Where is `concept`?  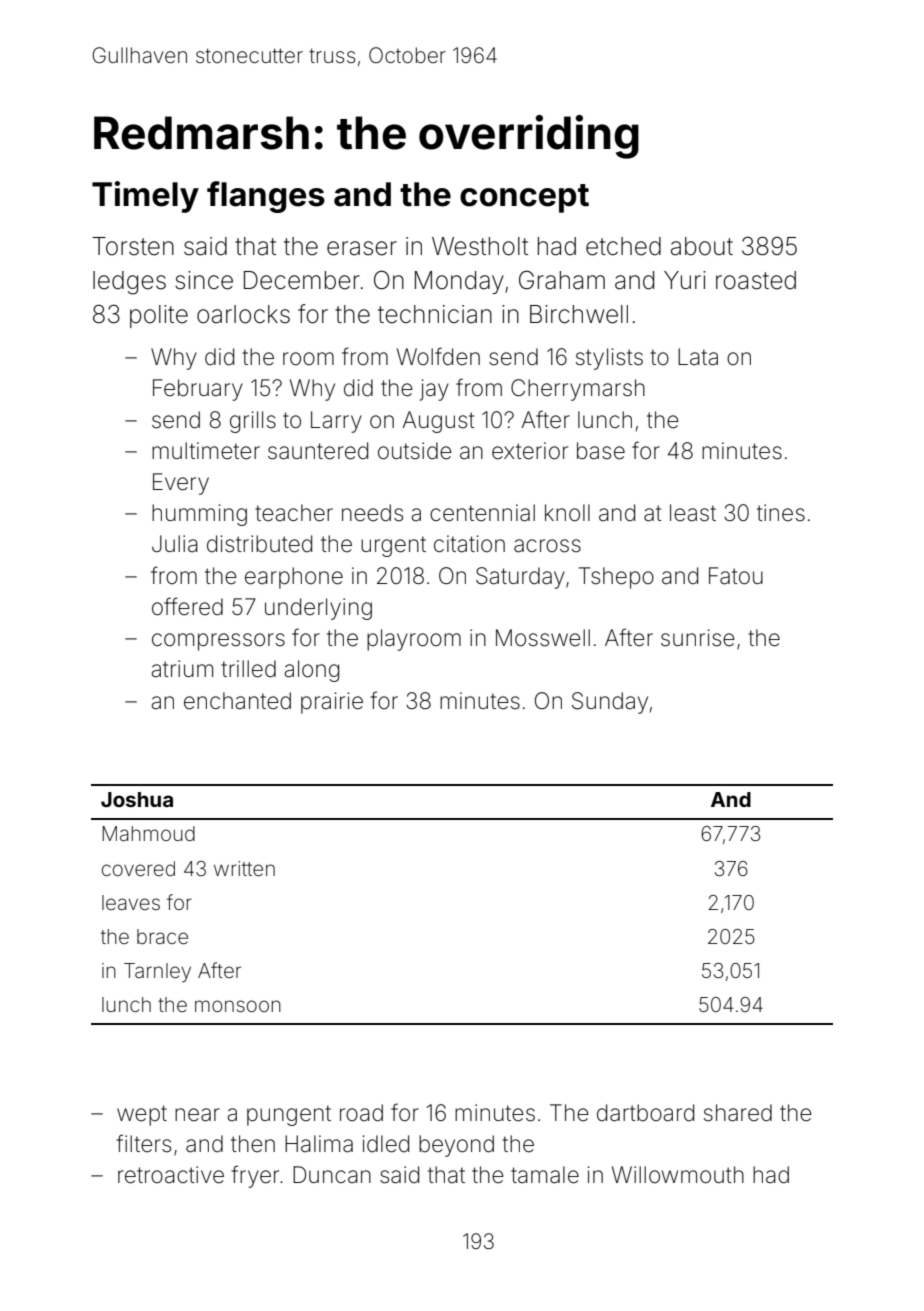
concept is located at coordinates (524, 198).
